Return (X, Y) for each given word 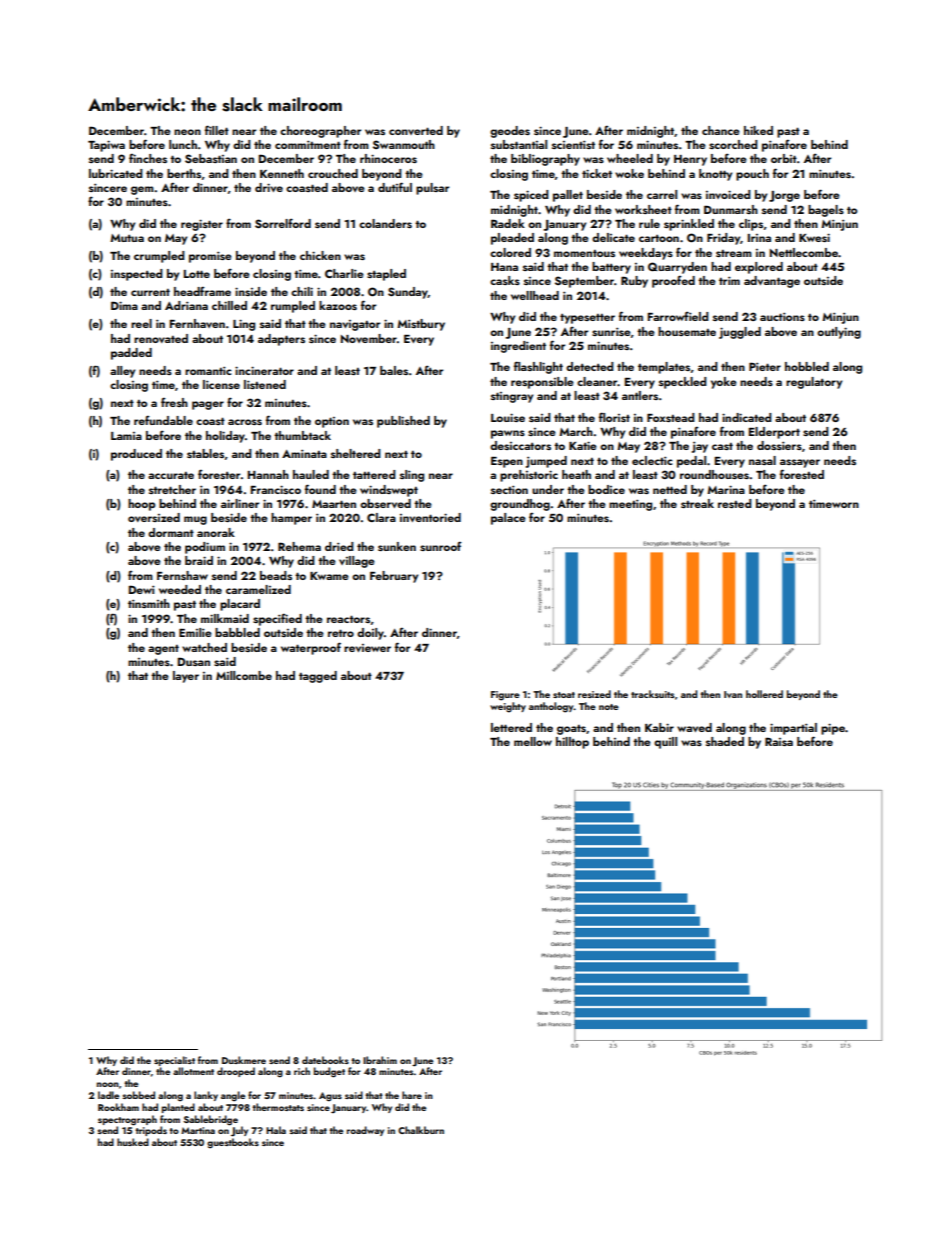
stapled (386, 275)
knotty (715, 175)
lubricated (116, 173)
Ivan (733, 694)
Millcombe (244, 675)
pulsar (432, 189)
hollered (764, 694)
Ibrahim (380, 1060)
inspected (137, 275)
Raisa (779, 741)
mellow (533, 741)
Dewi (142, 589)
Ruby (634, 282)
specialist (174, 1061)
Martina (198, 1130)
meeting (630, 505)
